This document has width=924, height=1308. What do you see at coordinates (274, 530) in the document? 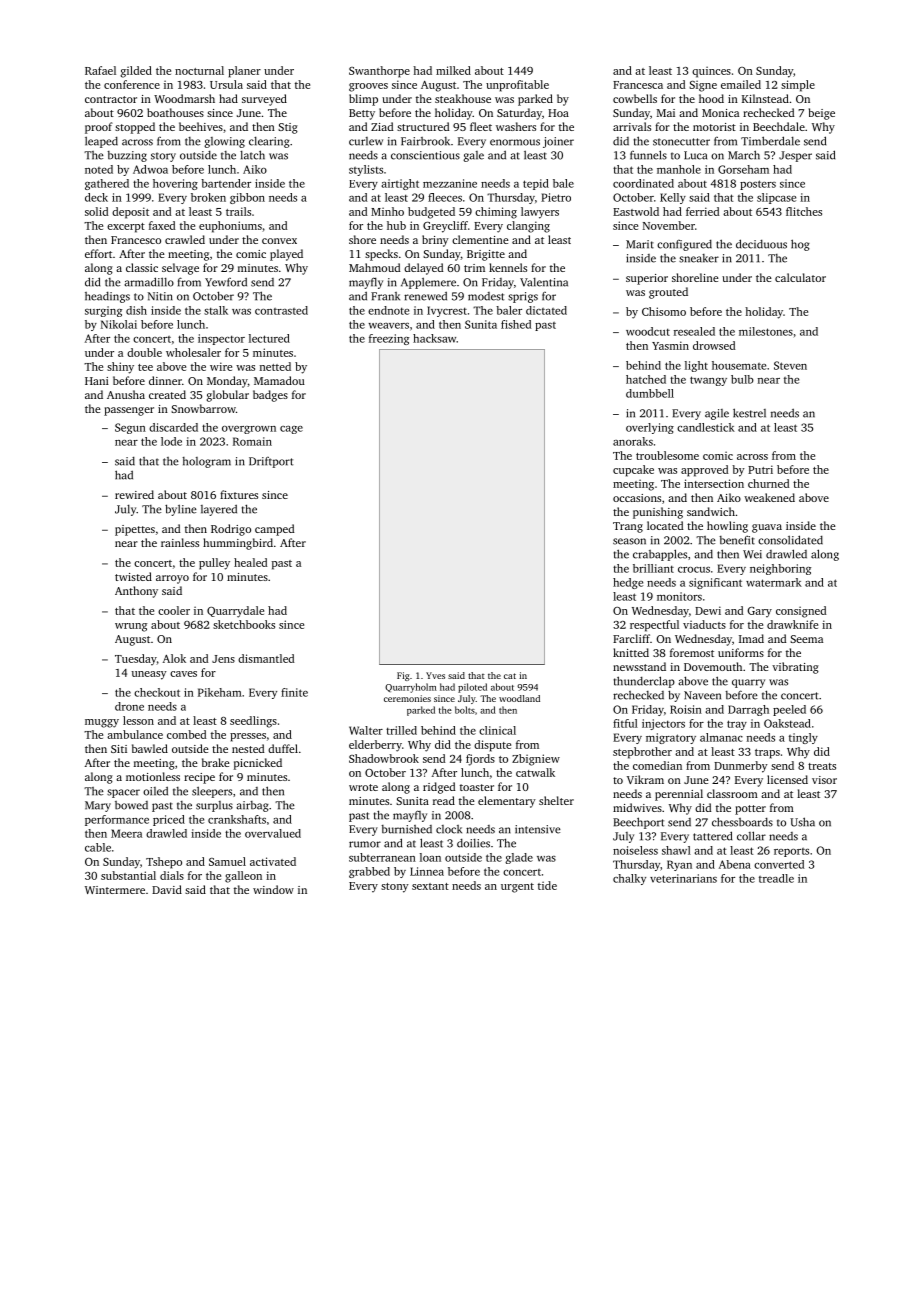
I see `camped` at bounding box center [274, 530].
